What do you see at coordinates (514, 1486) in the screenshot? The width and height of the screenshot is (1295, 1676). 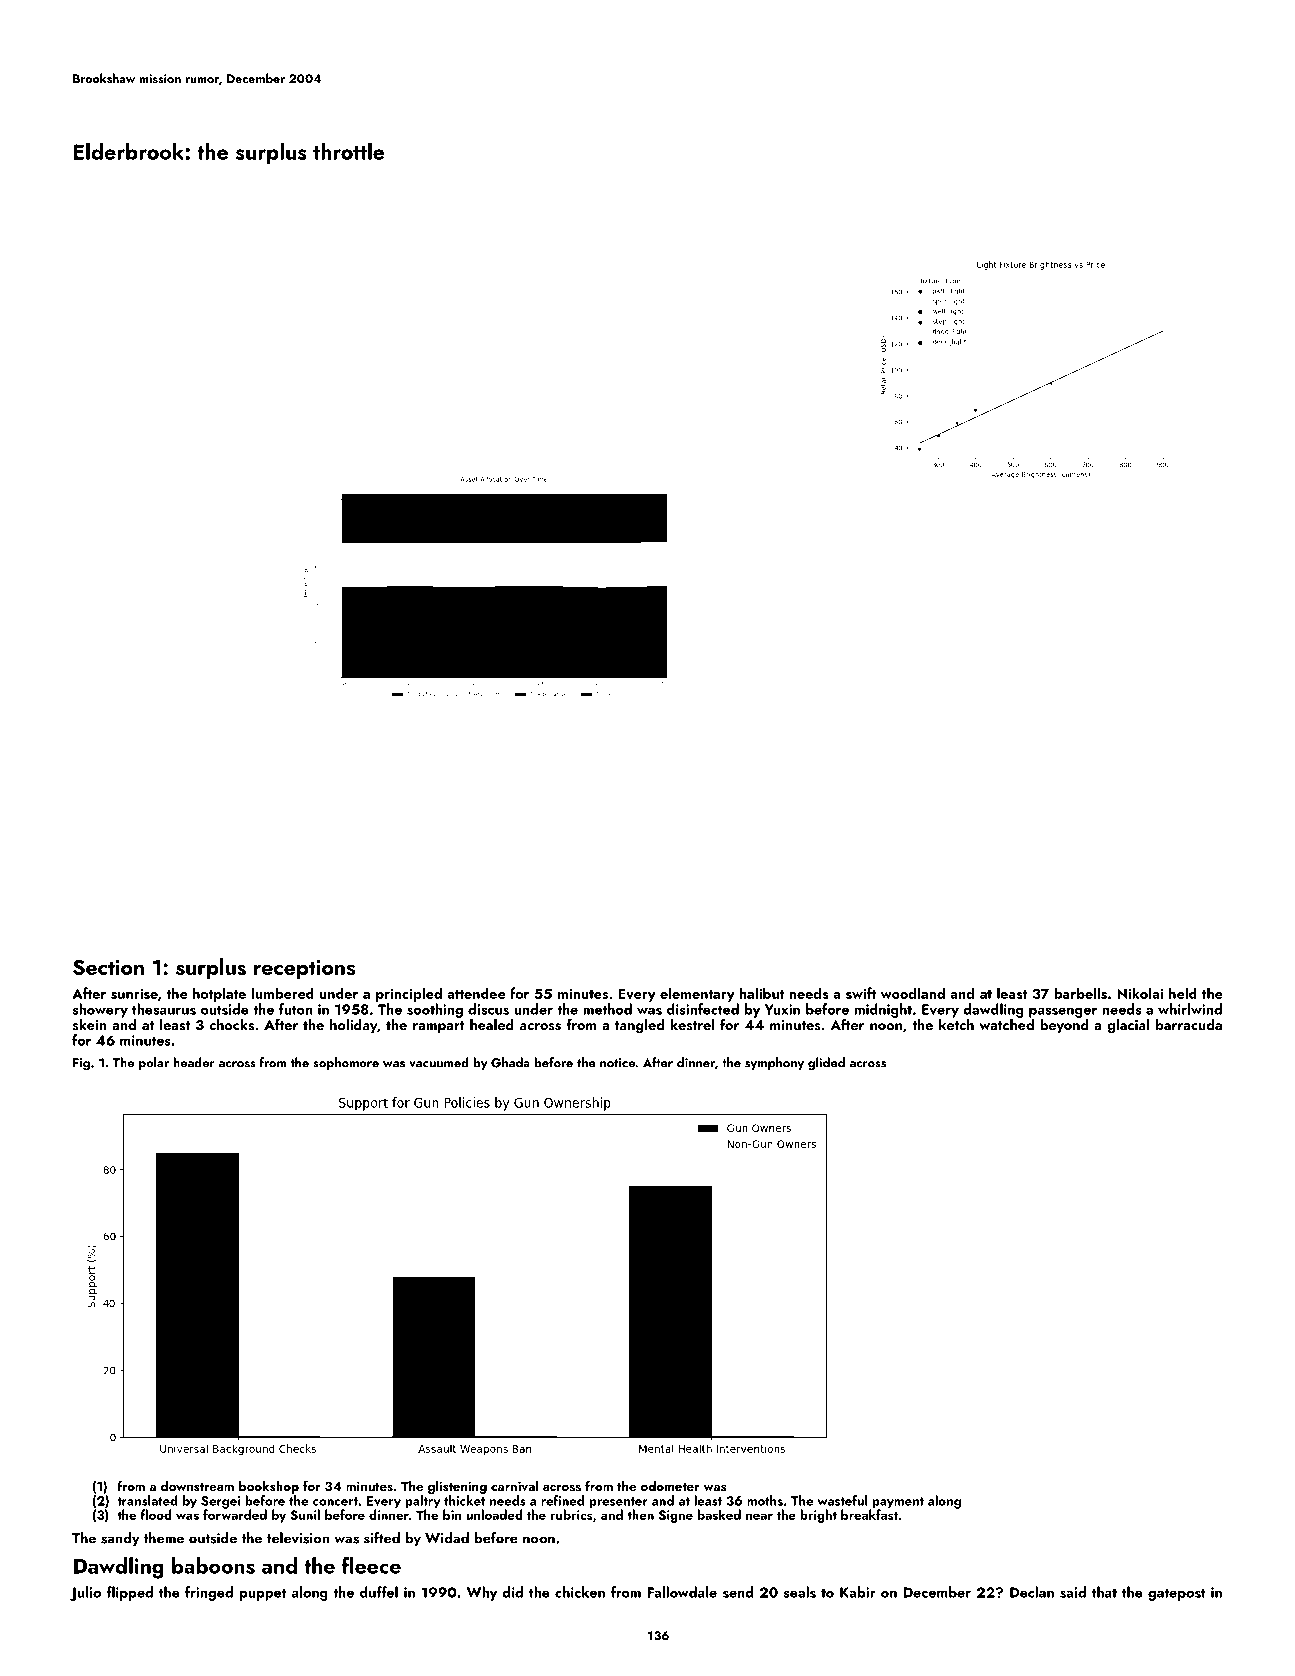 I see `carnival` at bounding box center [514, 1486].
